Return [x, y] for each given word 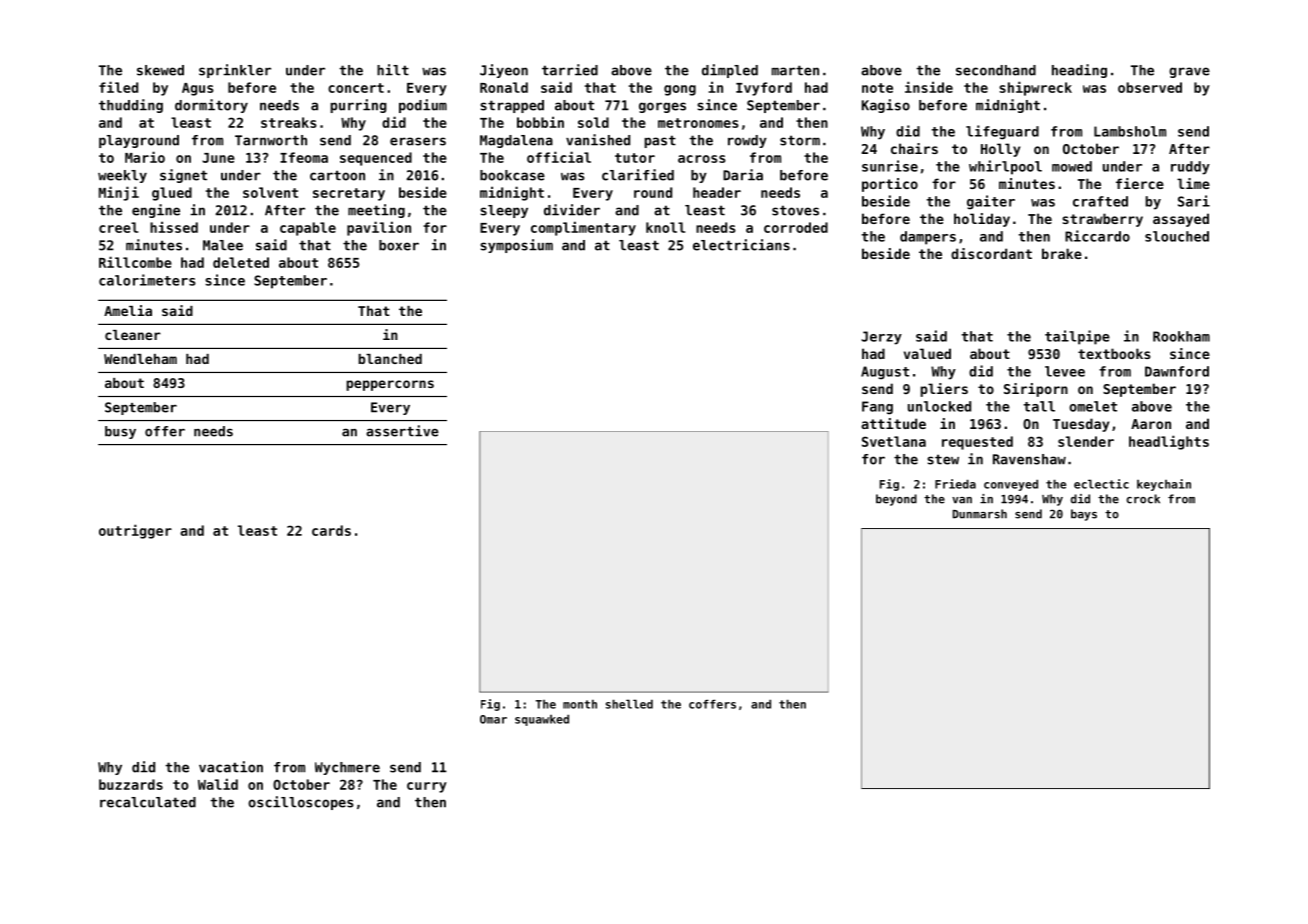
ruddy [1190, 168]
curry [427, 787]
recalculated [148, 802]
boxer [399, 245]
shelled [629, 704]
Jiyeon [504, 71]
